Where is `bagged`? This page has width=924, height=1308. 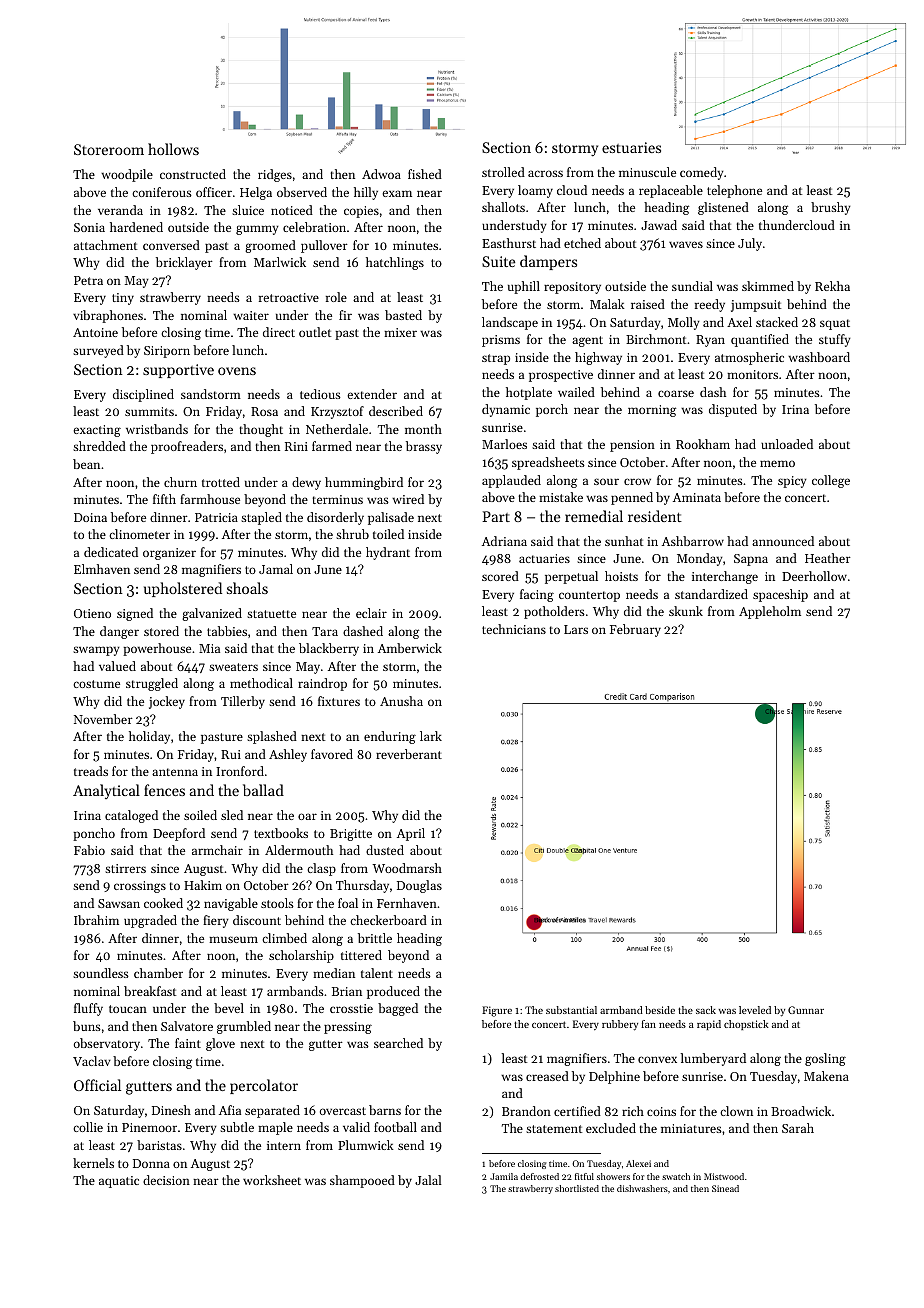 bagged is located at coordinates (398, 1009).
